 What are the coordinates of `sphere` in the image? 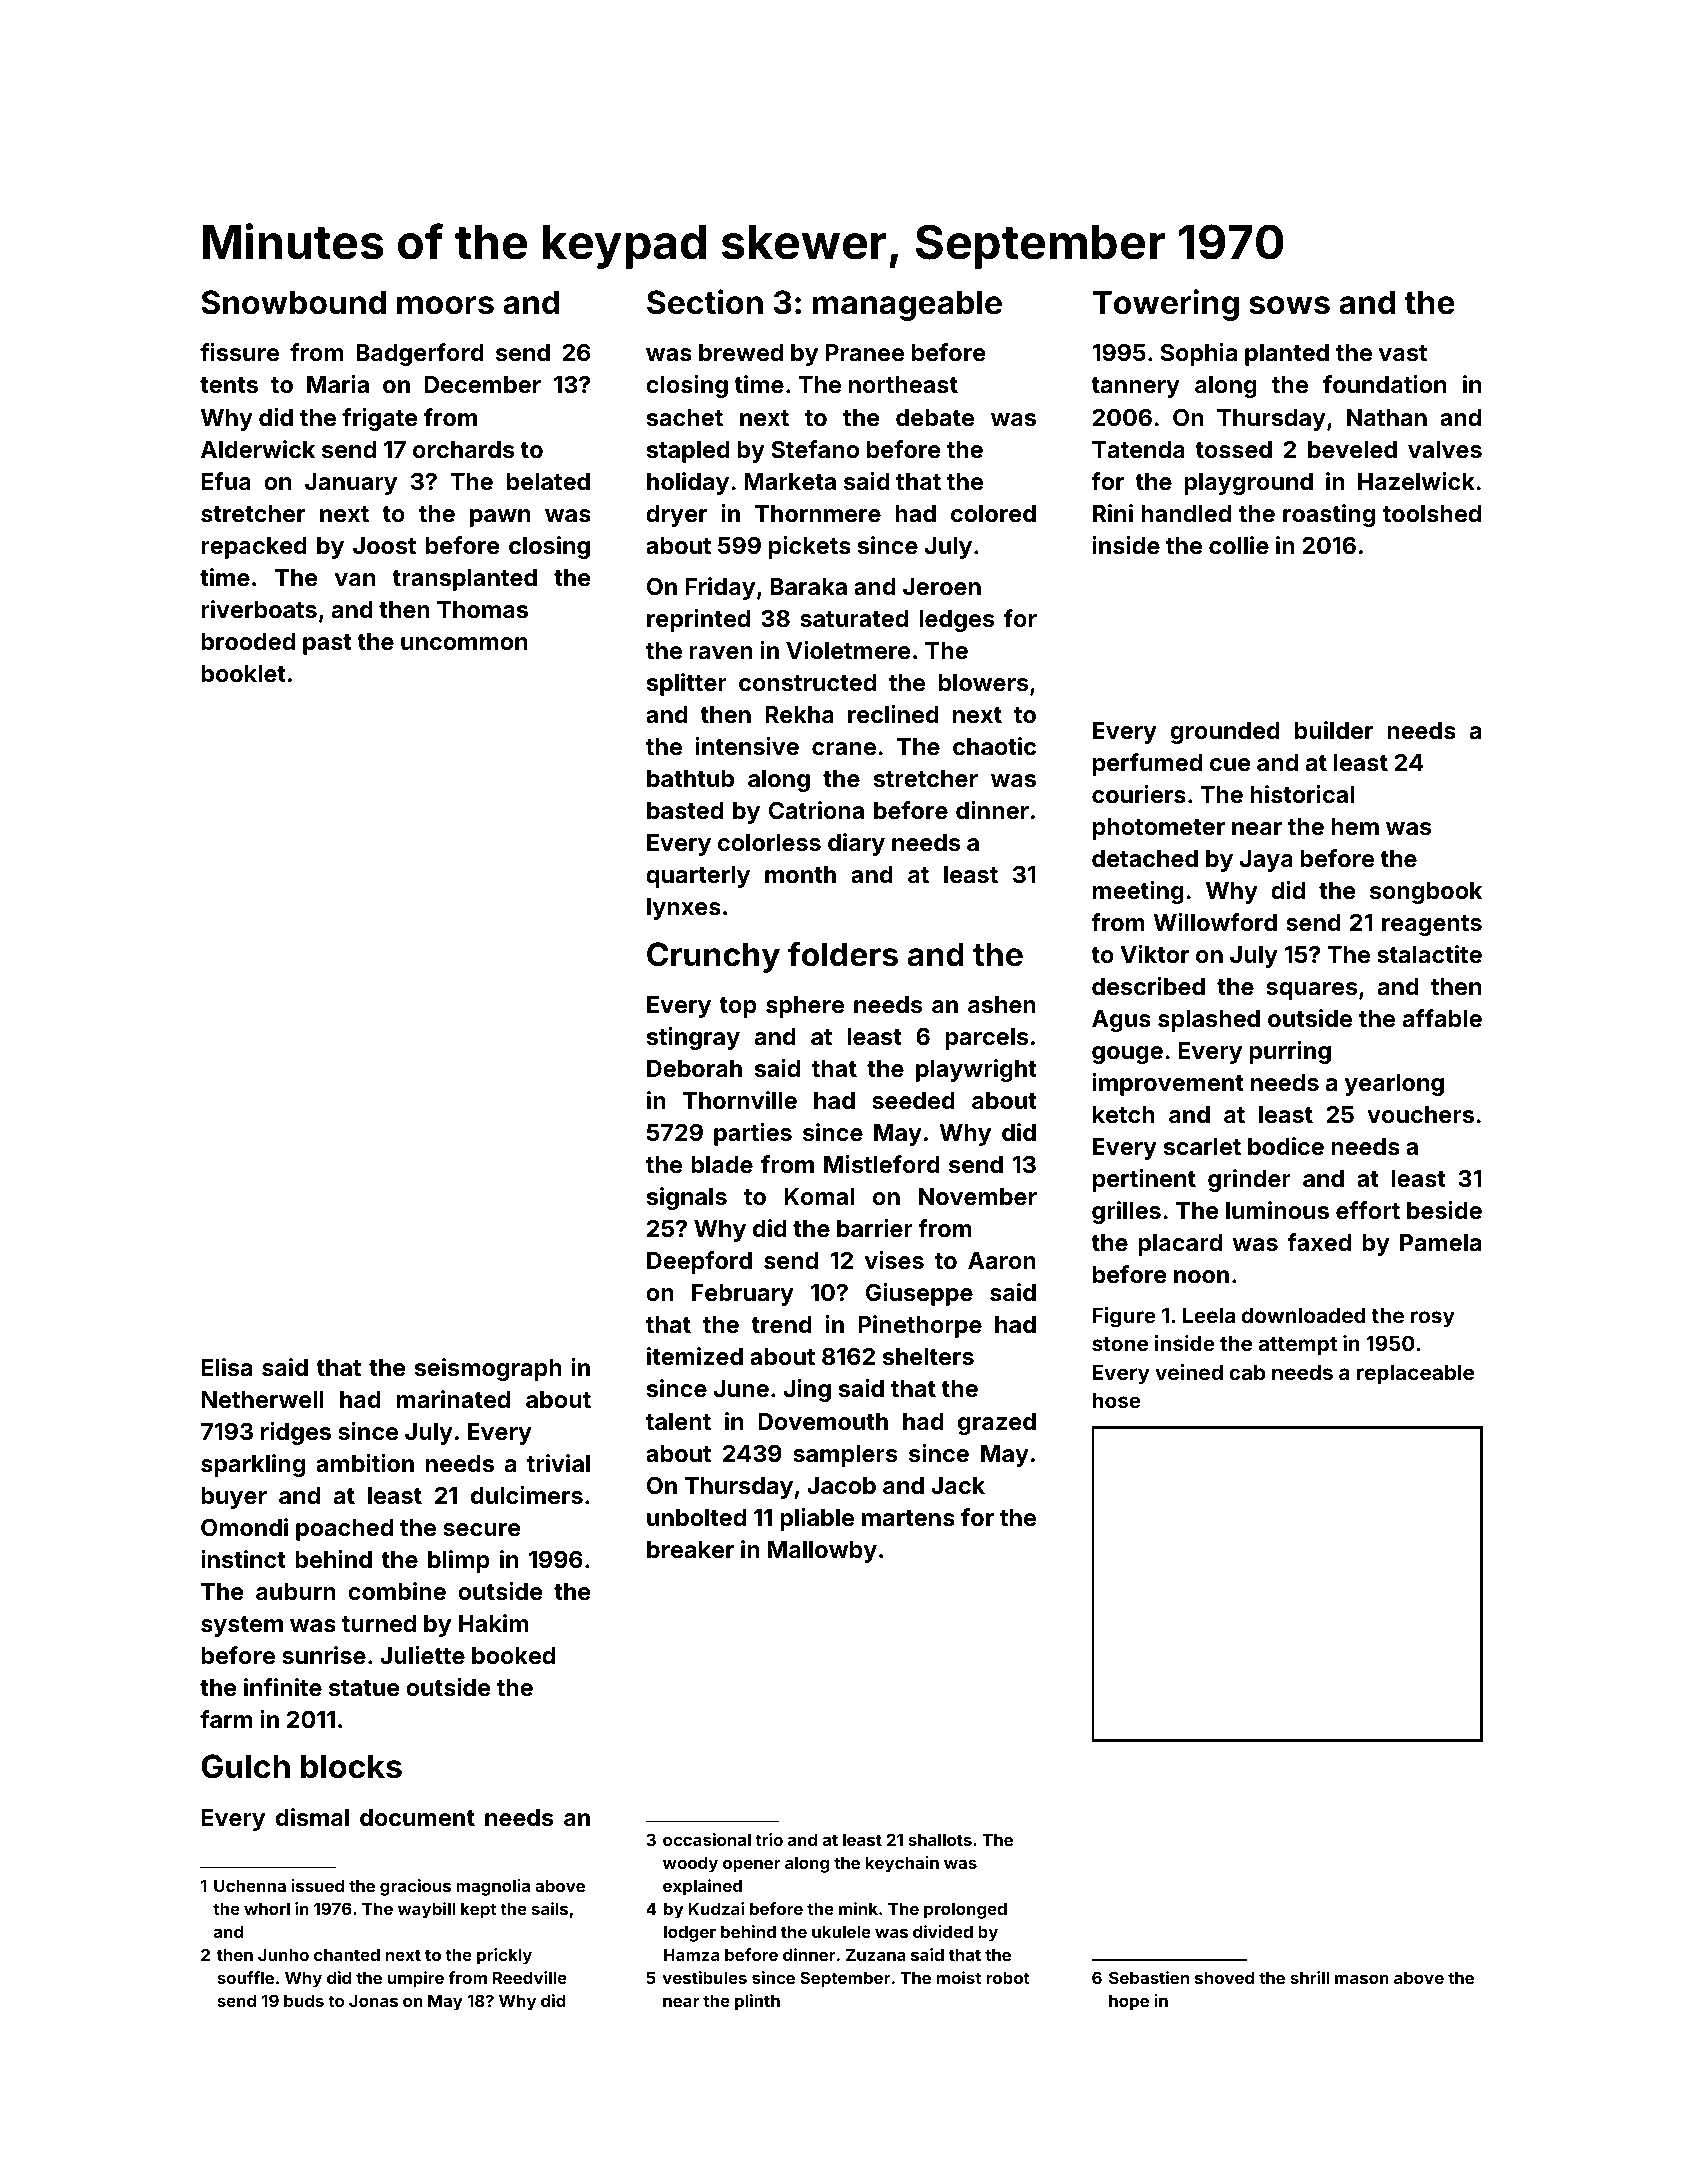 It's located at (805, 1007).
